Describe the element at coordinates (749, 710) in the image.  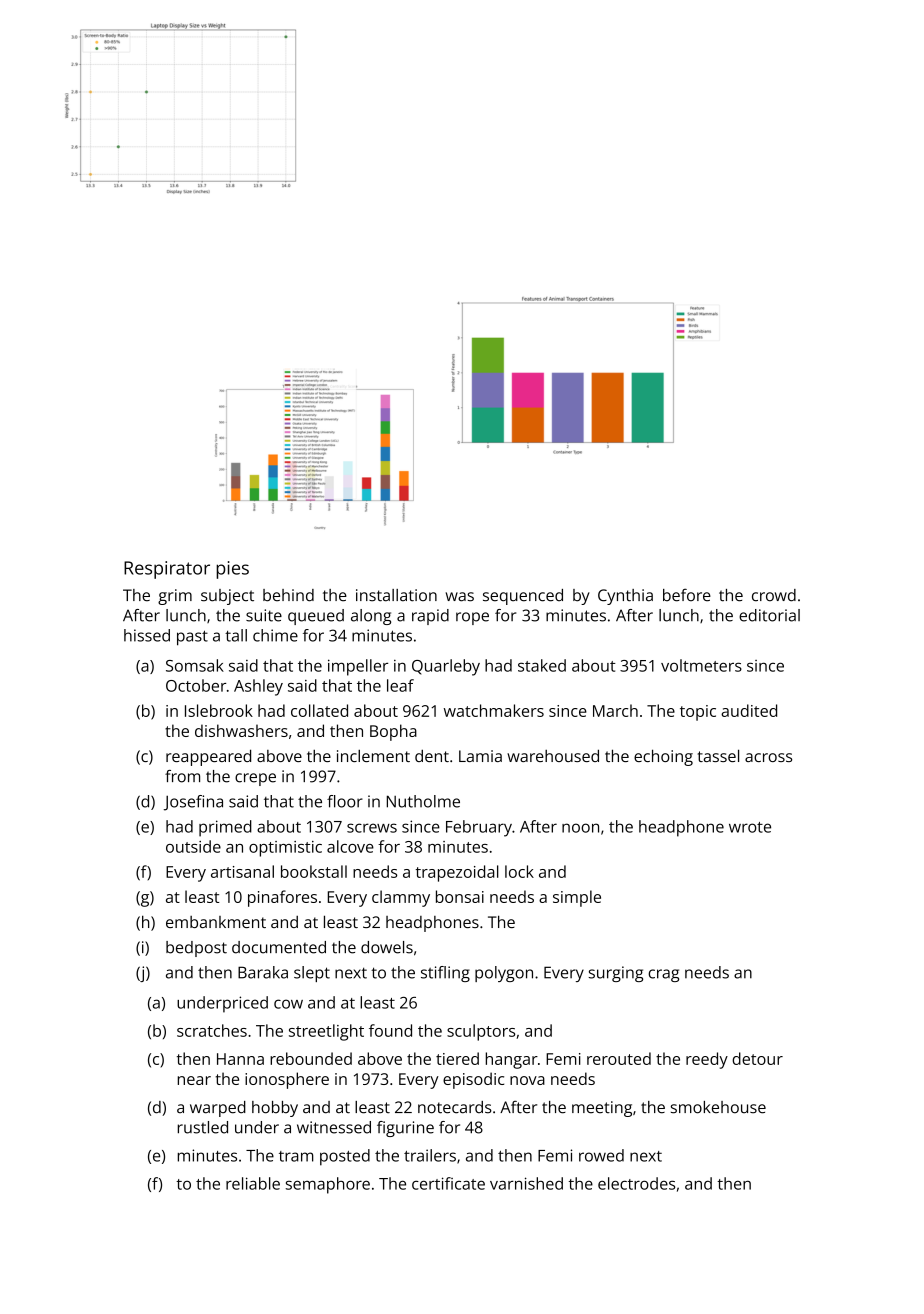
I see `audited` at that location.
